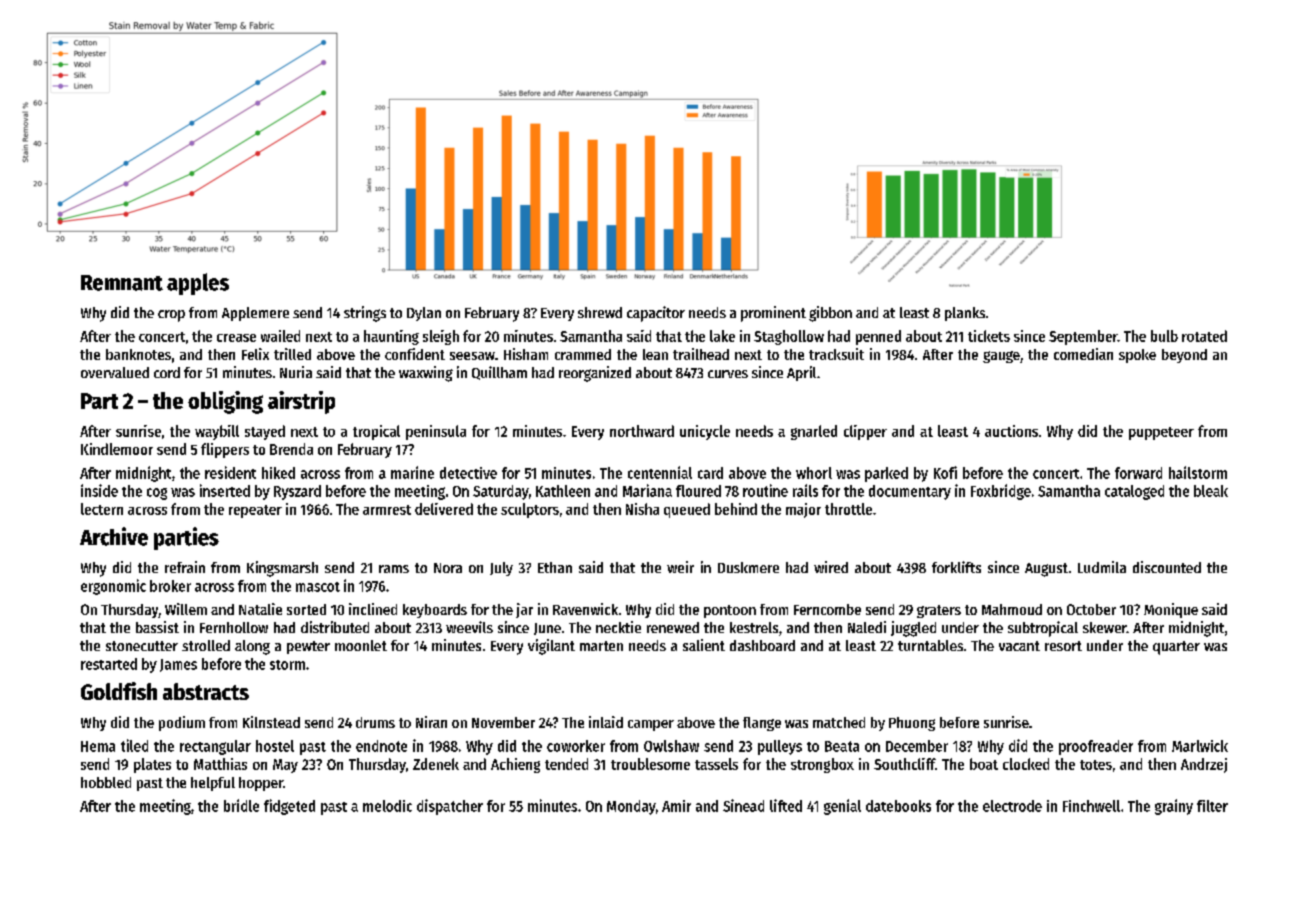 This document has width=1308, height=924. Describe the element at coordinates (236, 338) in the document. I see `crease` at that location.
